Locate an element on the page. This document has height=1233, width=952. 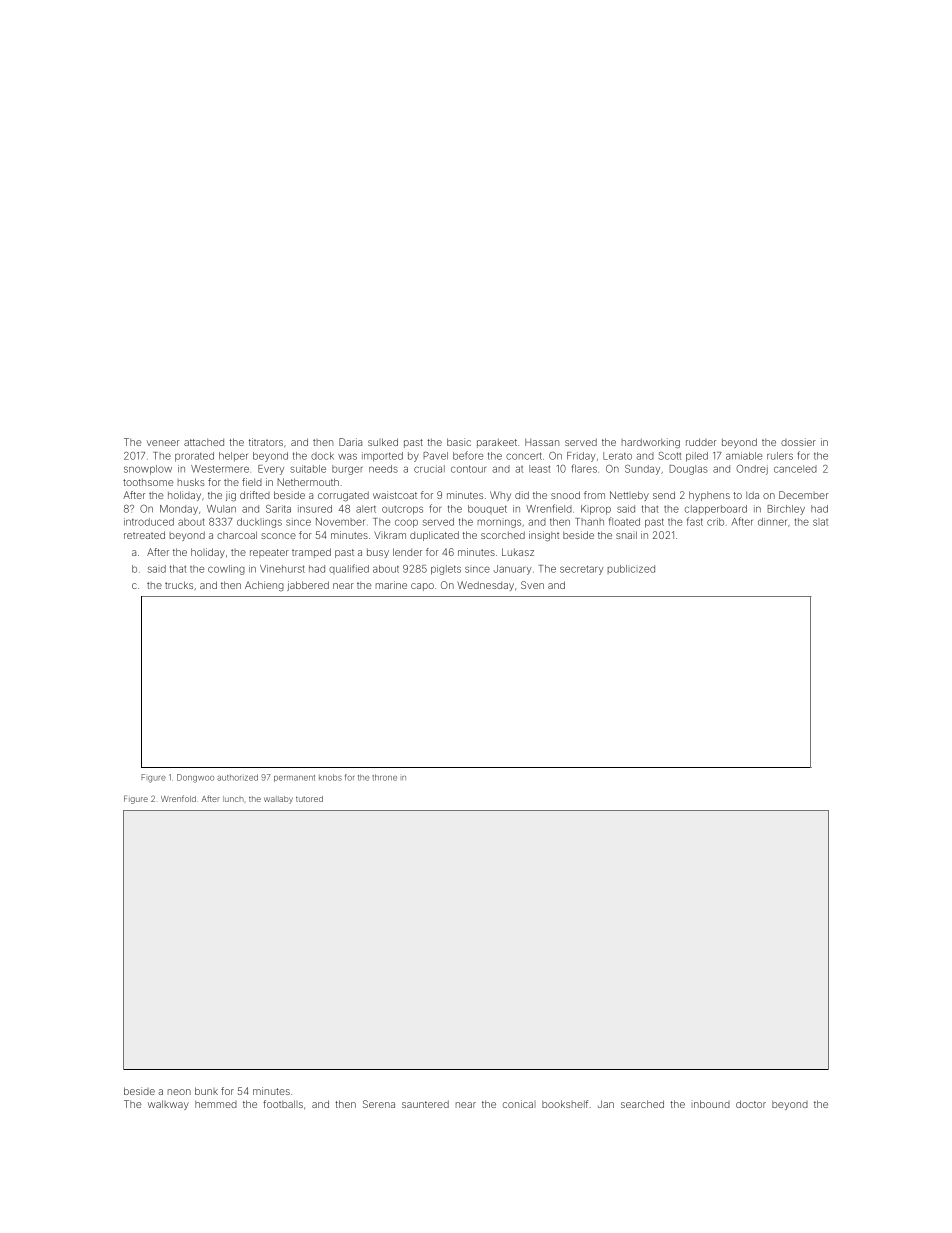
jabbered is located at coordinates (308, 586).
